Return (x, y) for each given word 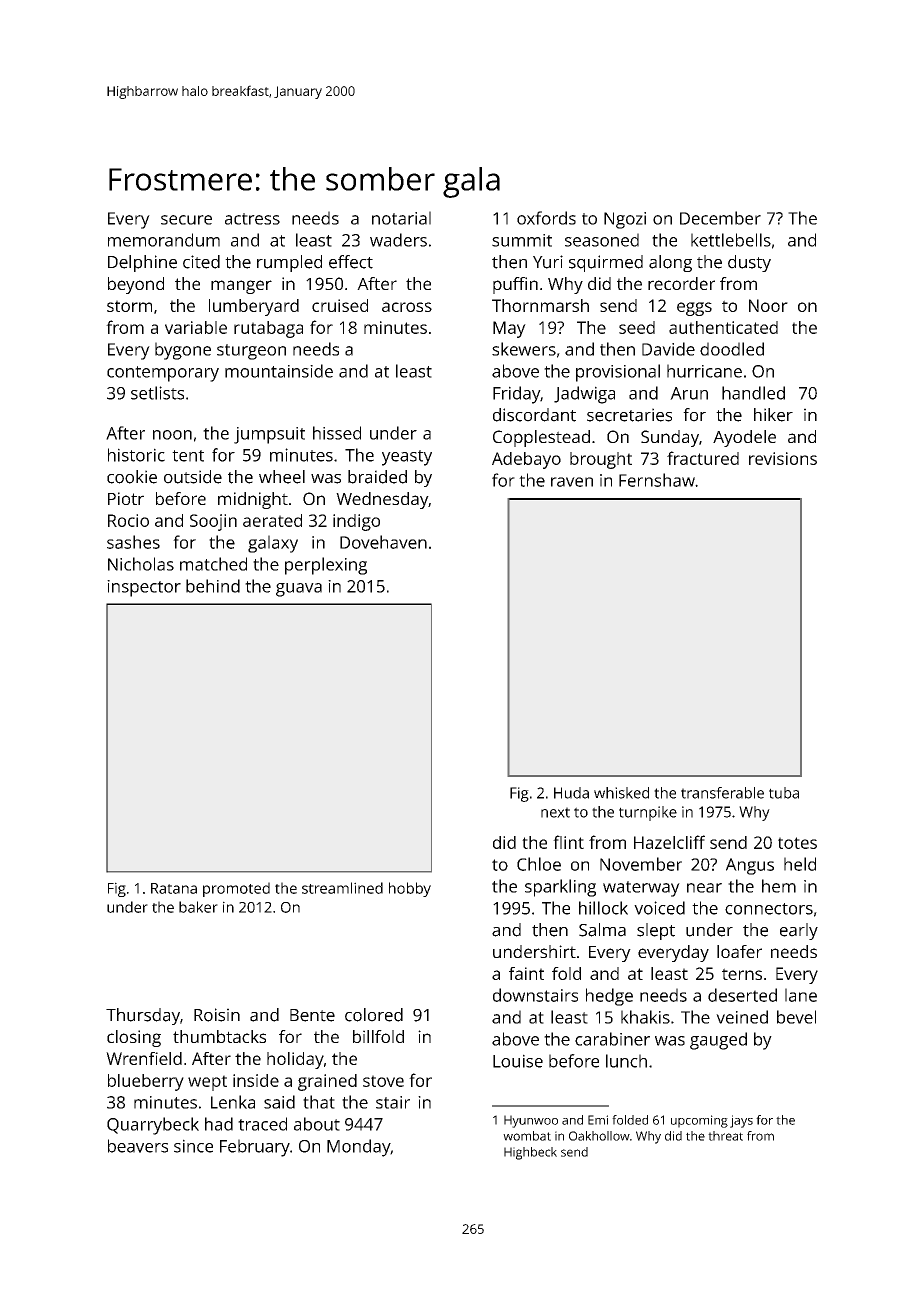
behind (213, 586)
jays (741, 1121)
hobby (410, 889)
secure (186, 220)
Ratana (174, 888)
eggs (694, 309)
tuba (784, 793)
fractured (703, 458)
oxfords (546, 218)
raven (572, 482)
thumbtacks (219, 1036)
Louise (518, 1061)
